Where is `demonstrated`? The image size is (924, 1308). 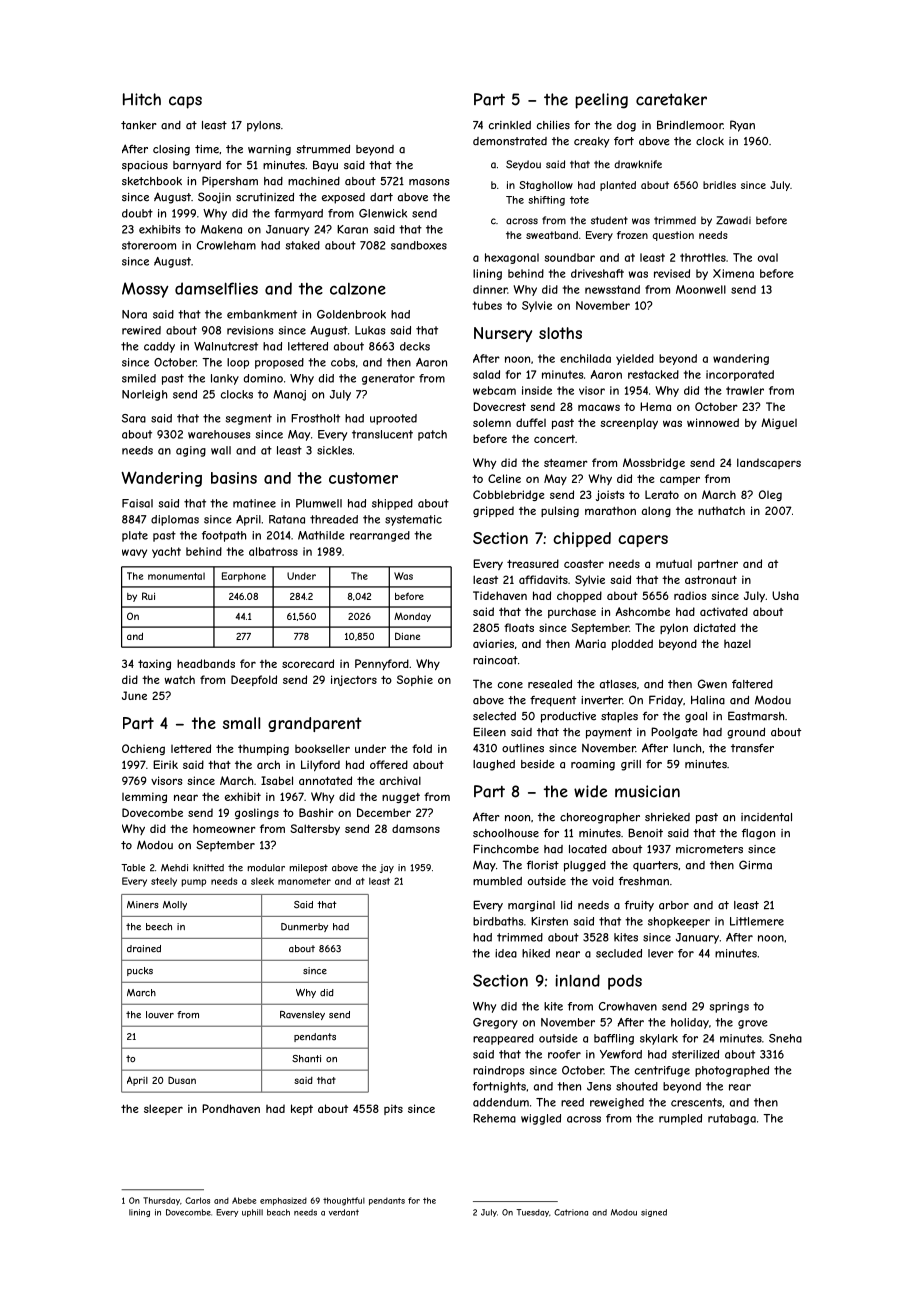 demonstrated is located at coordinates (510, 141).
